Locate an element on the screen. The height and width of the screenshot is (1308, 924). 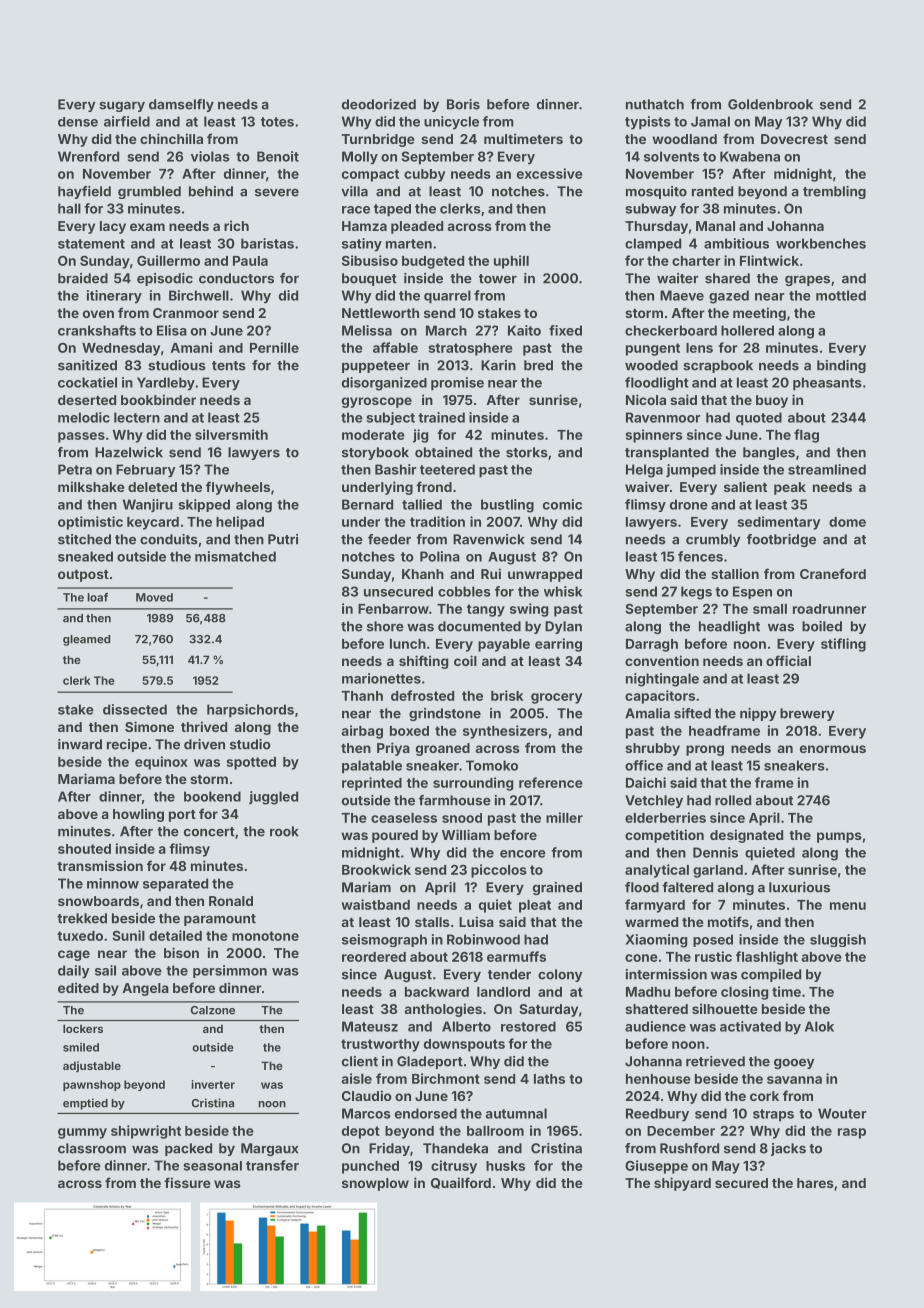
Espen is located at coordinates (752, 592).
